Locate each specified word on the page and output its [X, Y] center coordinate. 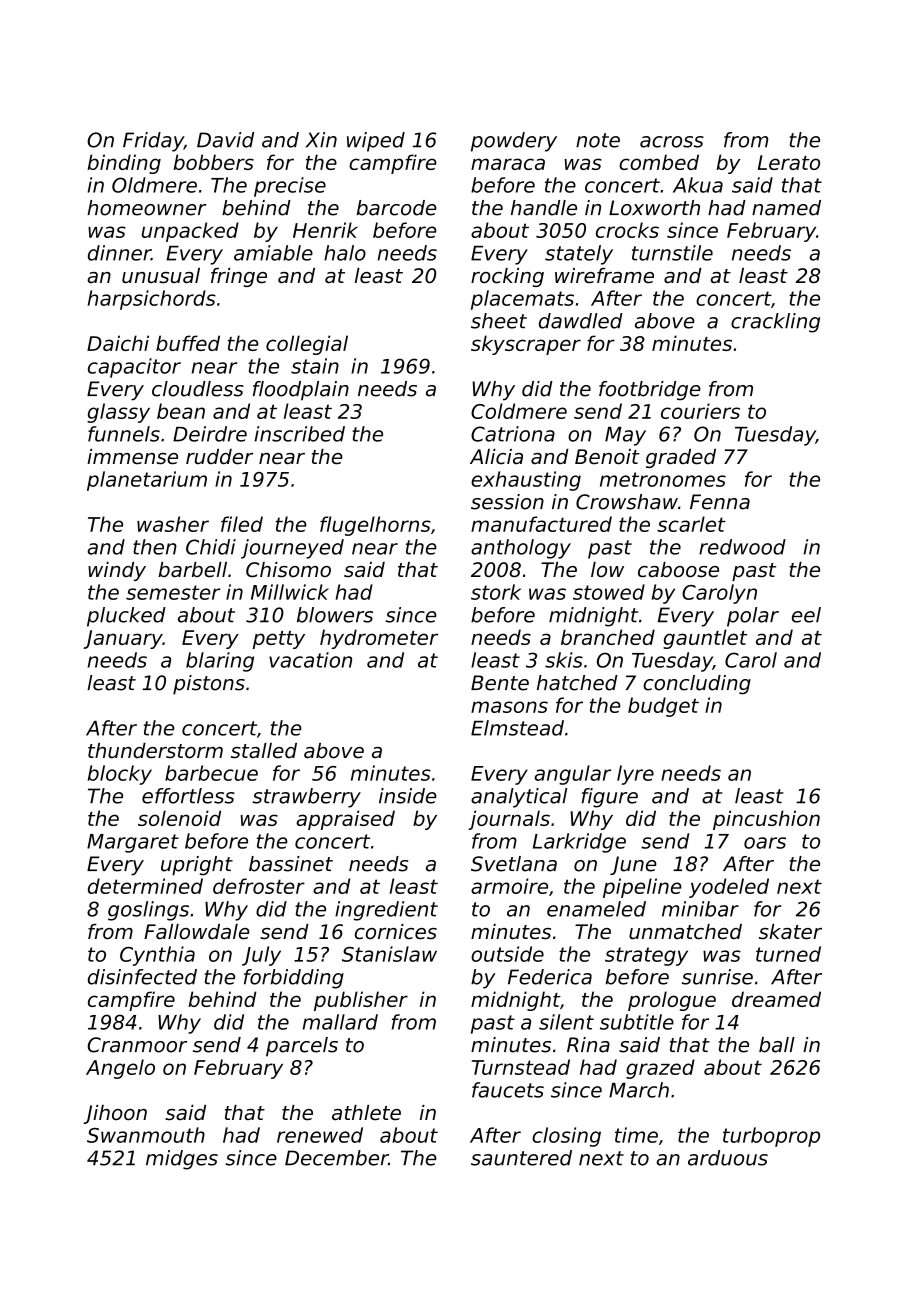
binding [124, 164]
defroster [259, 886]
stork [496, 592]
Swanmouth [146, 1135]
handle [544, 208]
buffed [188, 343]
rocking [507, 277]
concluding [697, 685]
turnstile [672, 253]
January [123, 639]
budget [663, 707]
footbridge [650, 391]
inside [408, 796]
